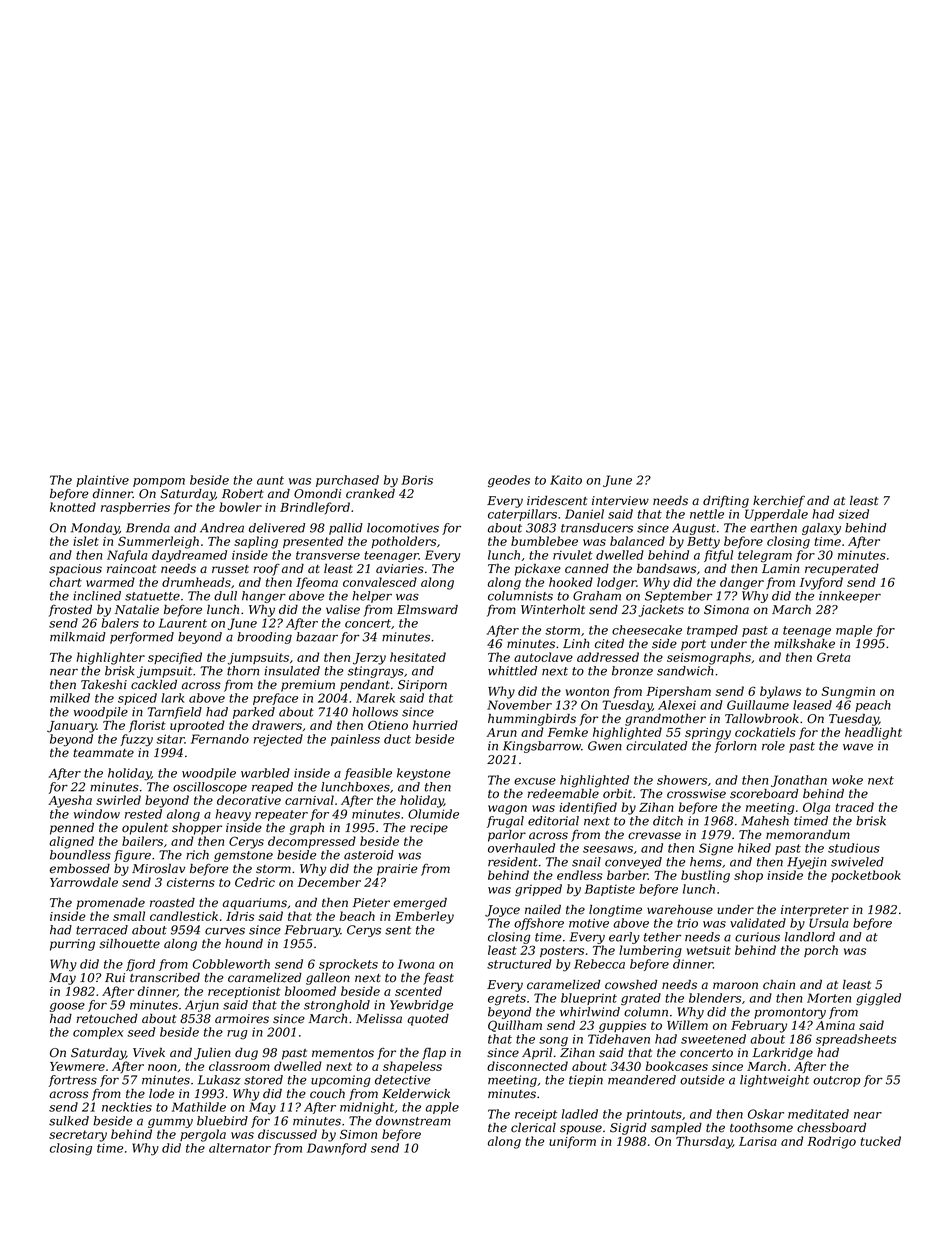  What do you see at coordinates (858, 747) in the document?
I see `wave` at bounding box center [858, 747].
